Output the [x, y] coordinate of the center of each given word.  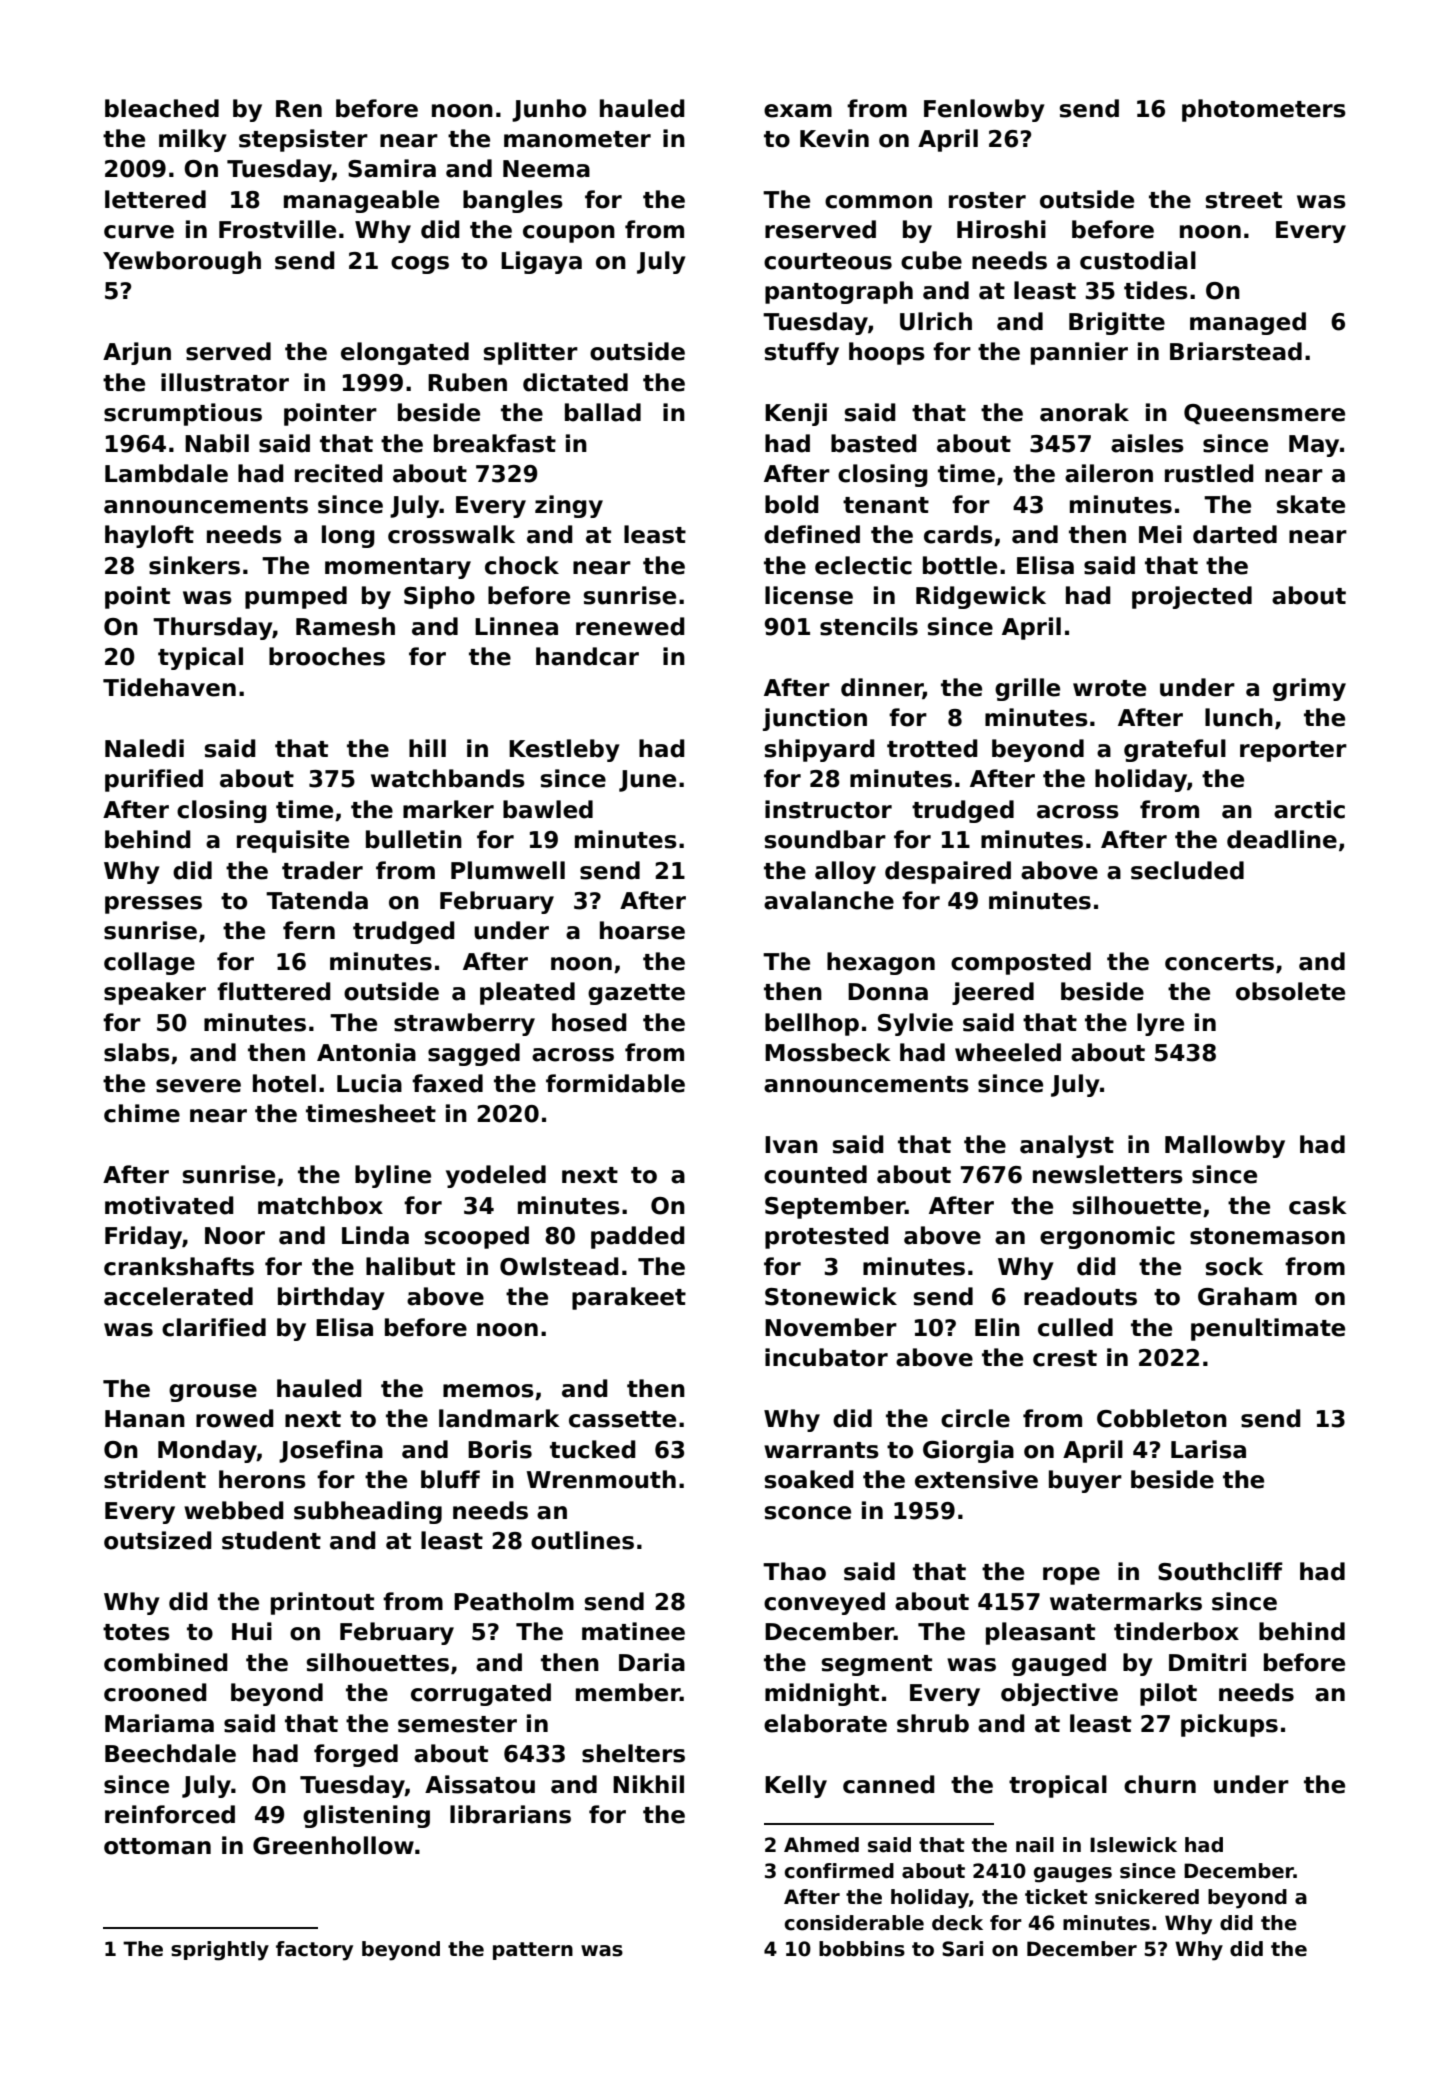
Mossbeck [828, 1052]
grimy [1309, 689]
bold [792, 504]
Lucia [369, 1083]
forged [356, 1755]
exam [798, 111]
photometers [1264, 110]
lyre [1160, 1024]
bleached [162, 108]
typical [200, 658]
